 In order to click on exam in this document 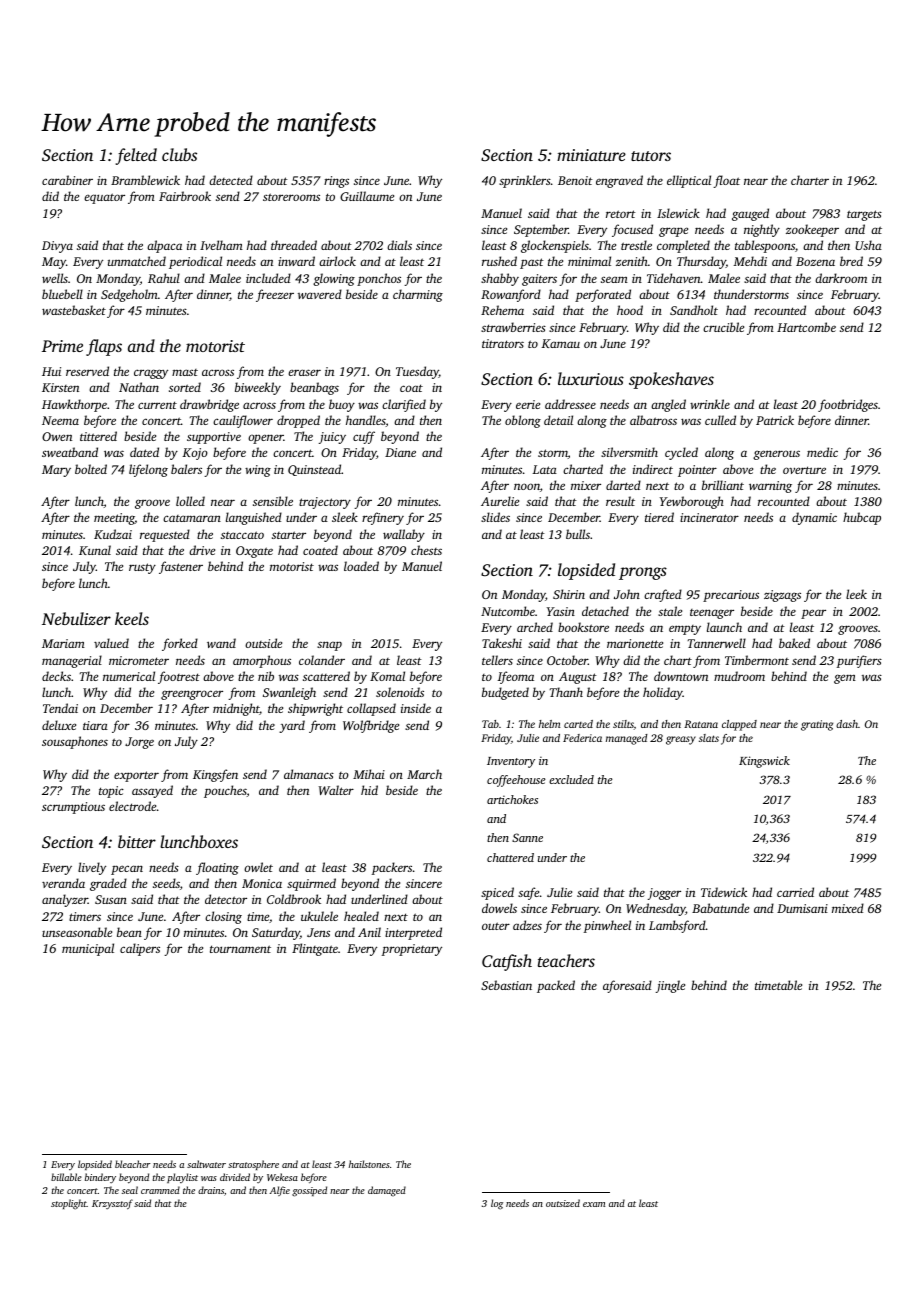, I will do `click(594, 1204)`.
